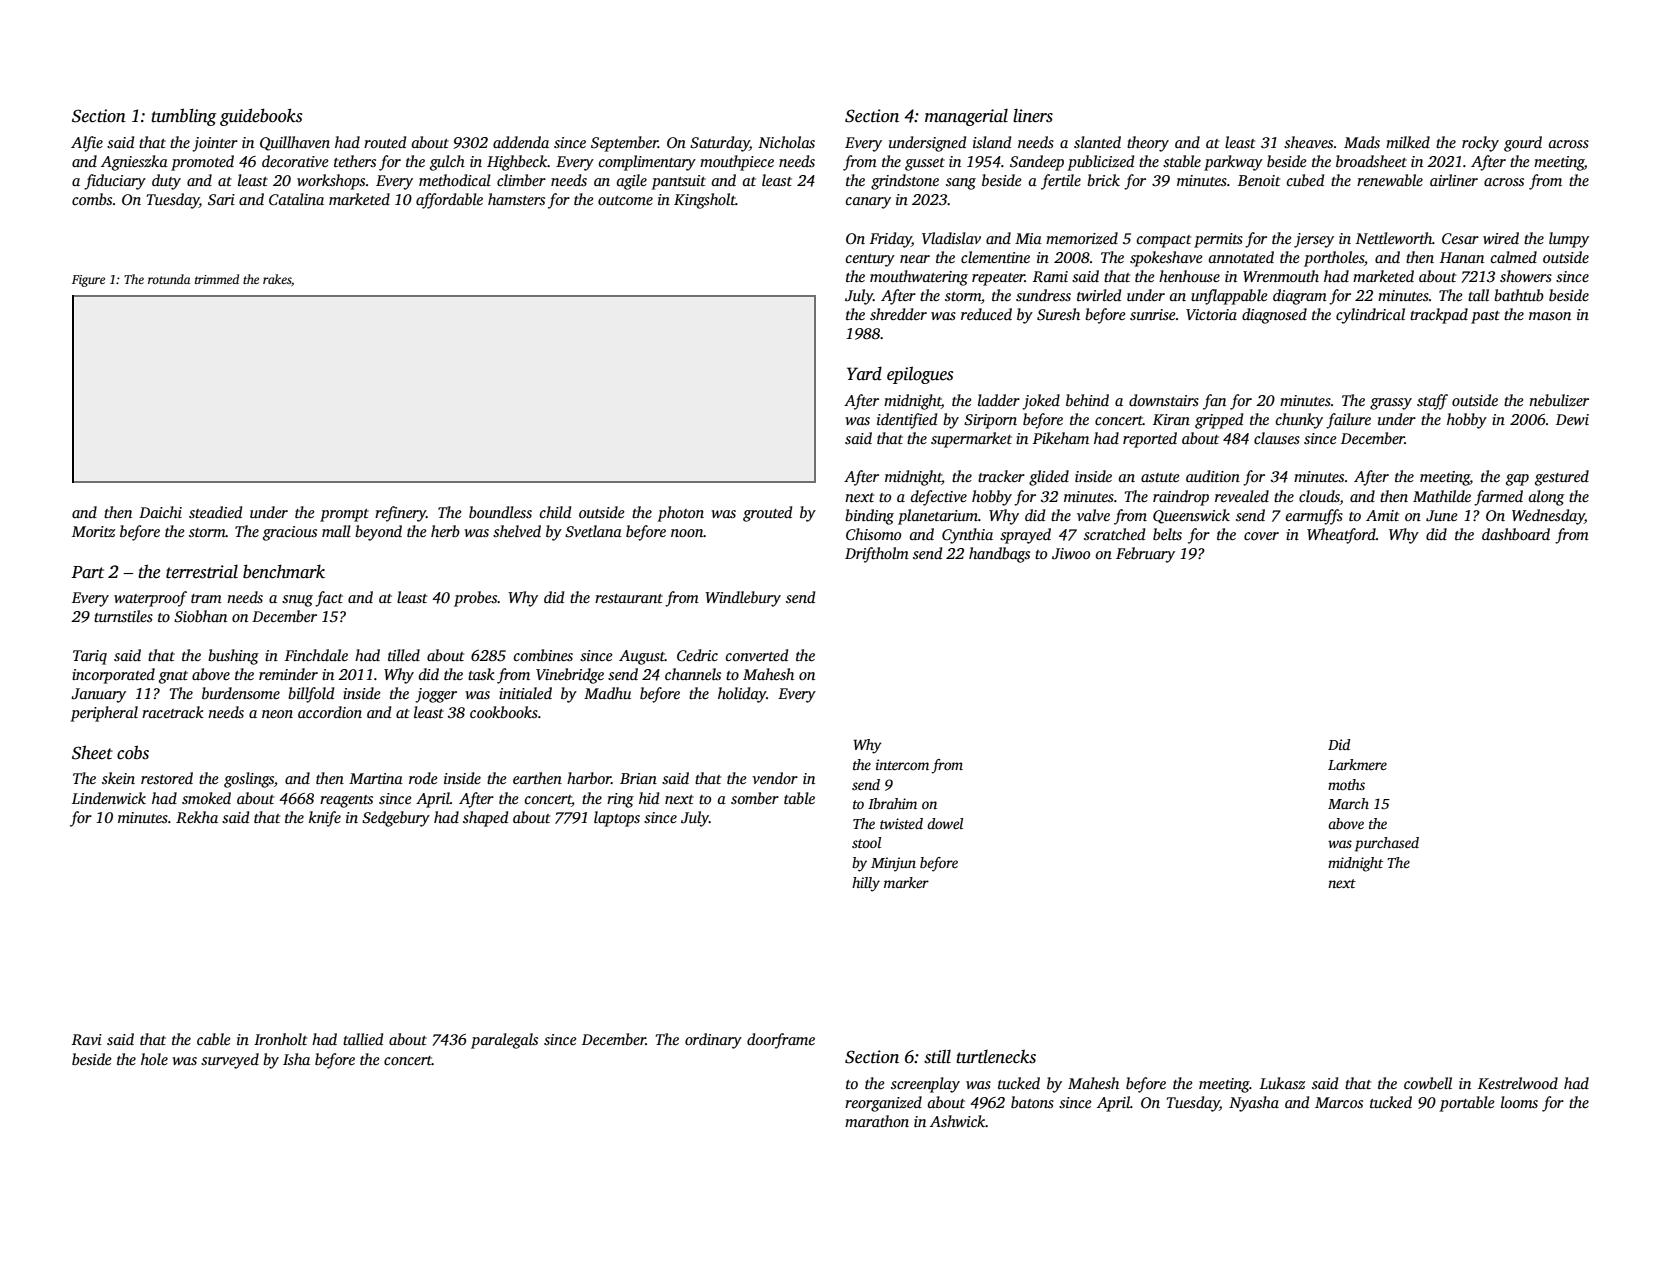 Image resolution: width=1661 pixels, height=1283 pixels. What do you see at coordinates (1348, 803) in the screenshot?
I see `March` at bounding box center [1348, 803].
